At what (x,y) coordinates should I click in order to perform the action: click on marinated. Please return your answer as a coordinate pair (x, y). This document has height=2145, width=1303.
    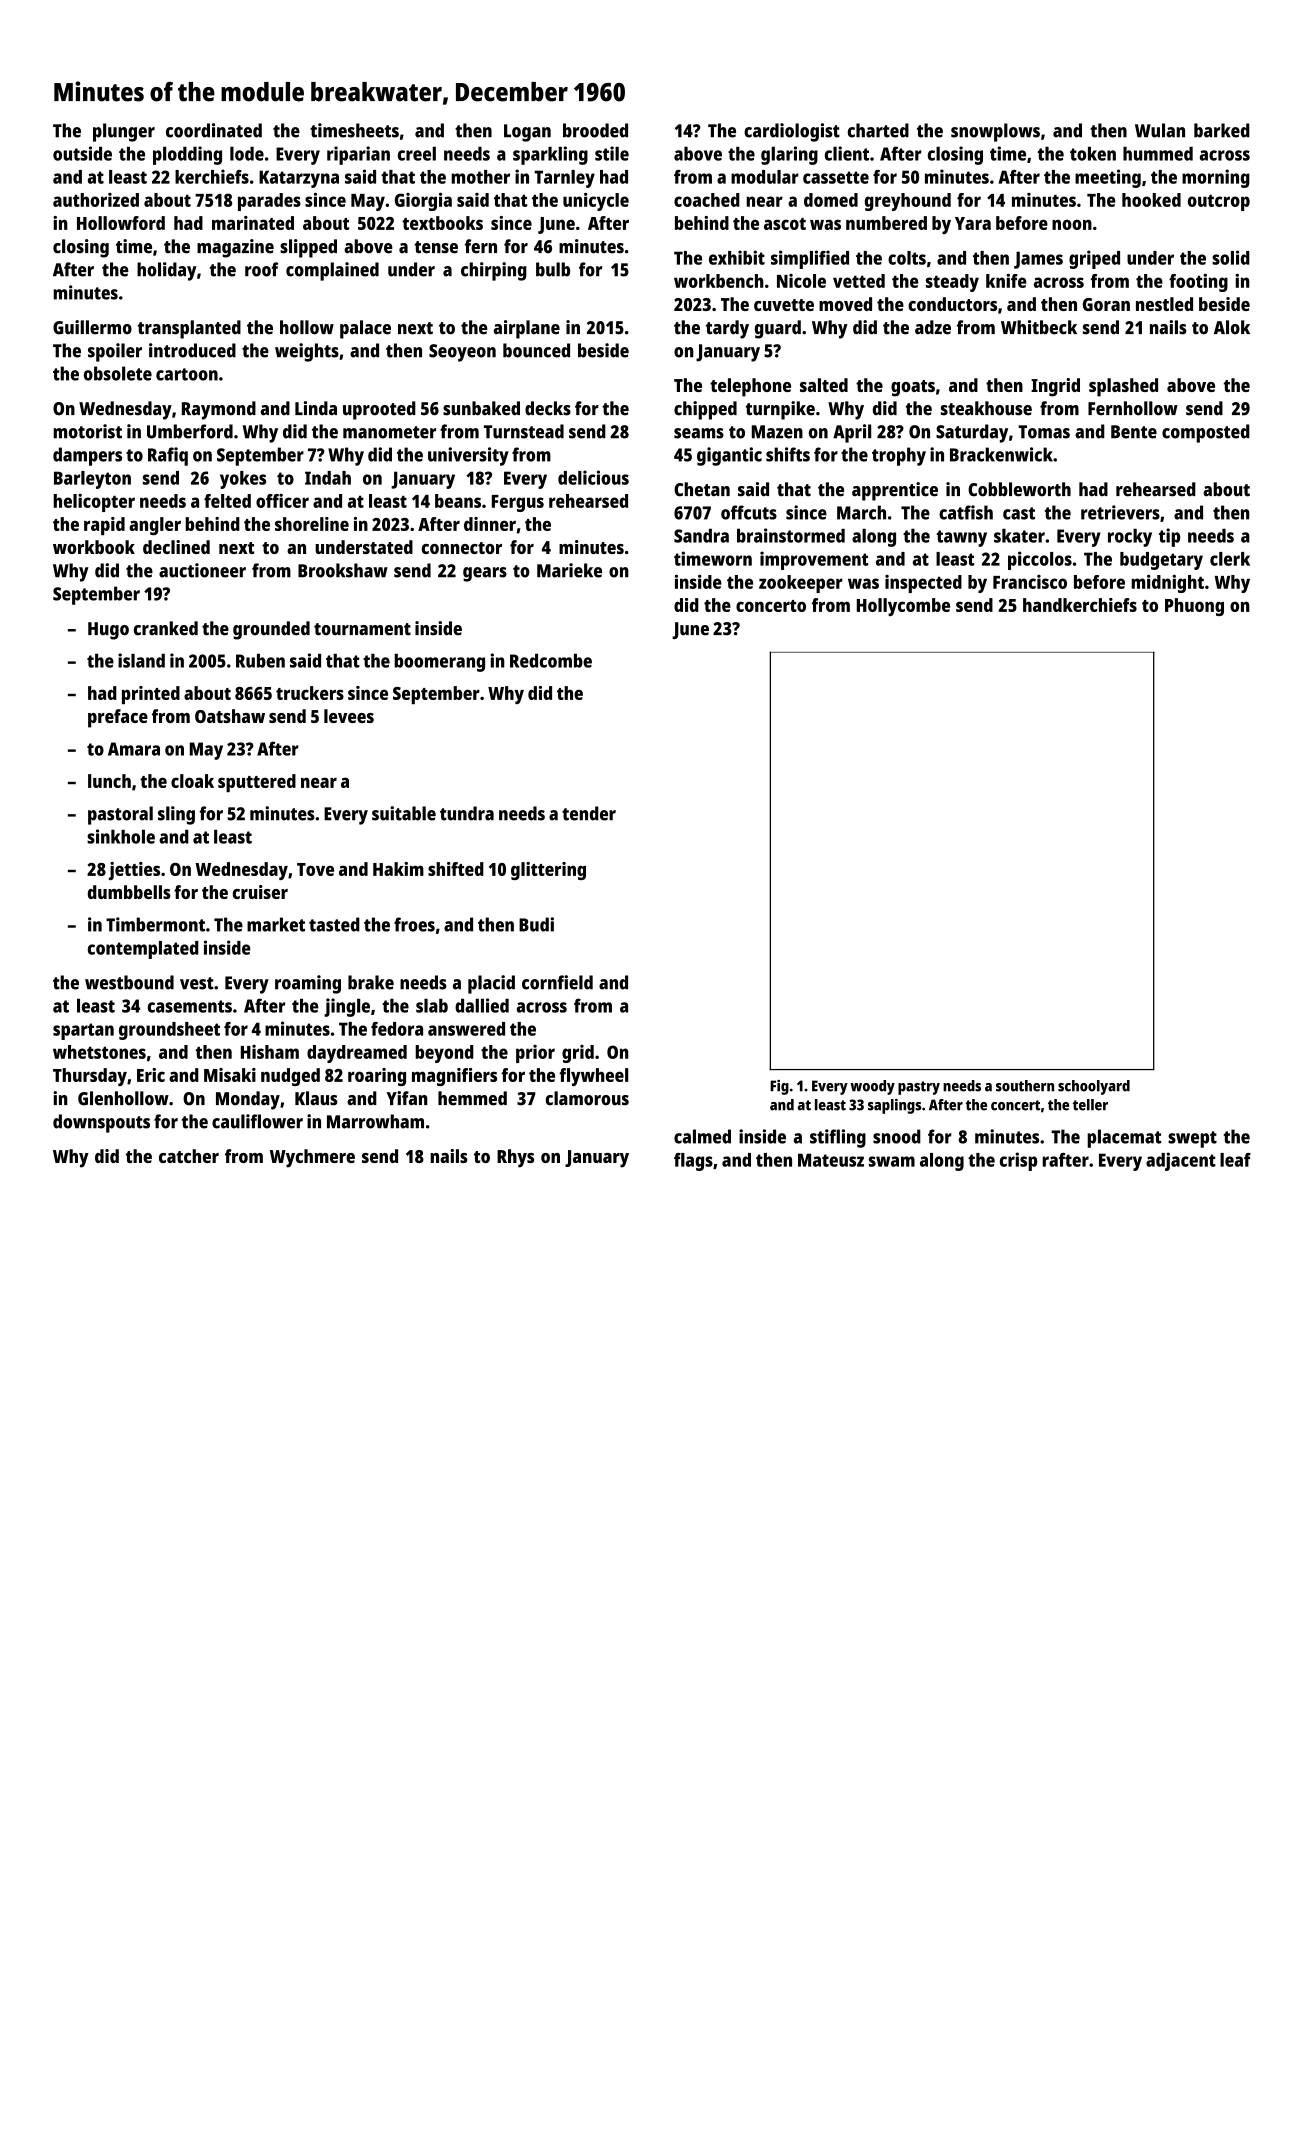
    Looking at the image, I should click on (253, 223).
